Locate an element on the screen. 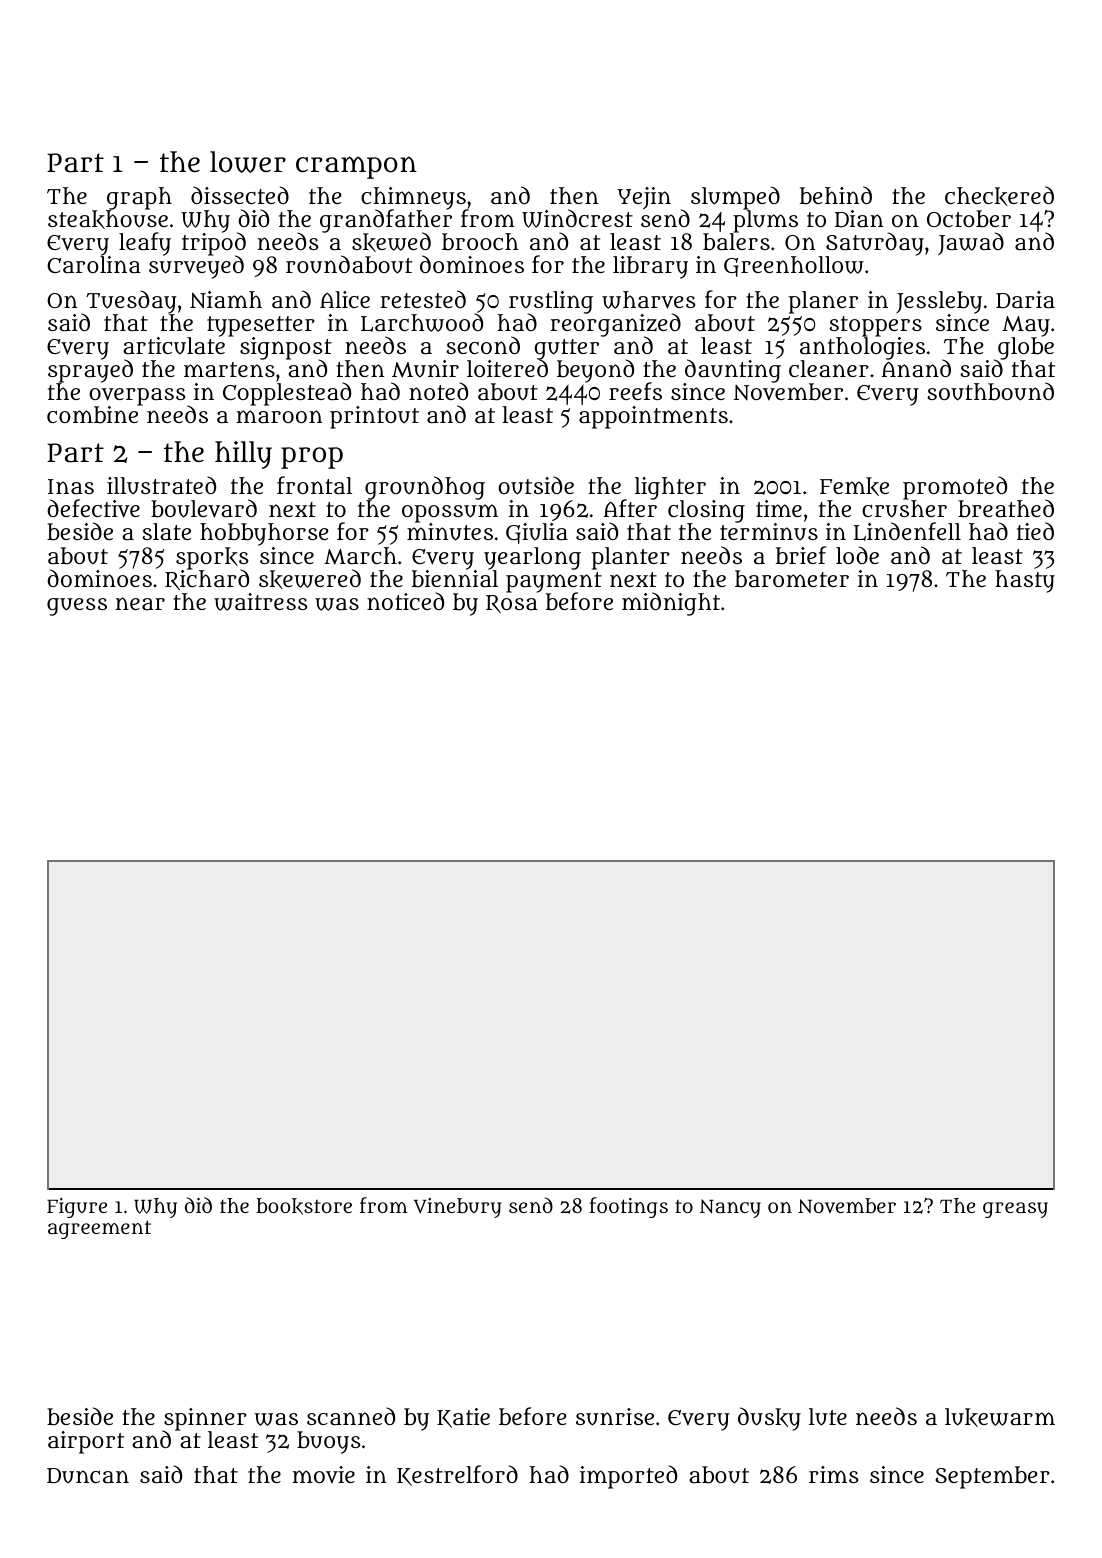  steakhouse is located at coordinates (108, 219).
